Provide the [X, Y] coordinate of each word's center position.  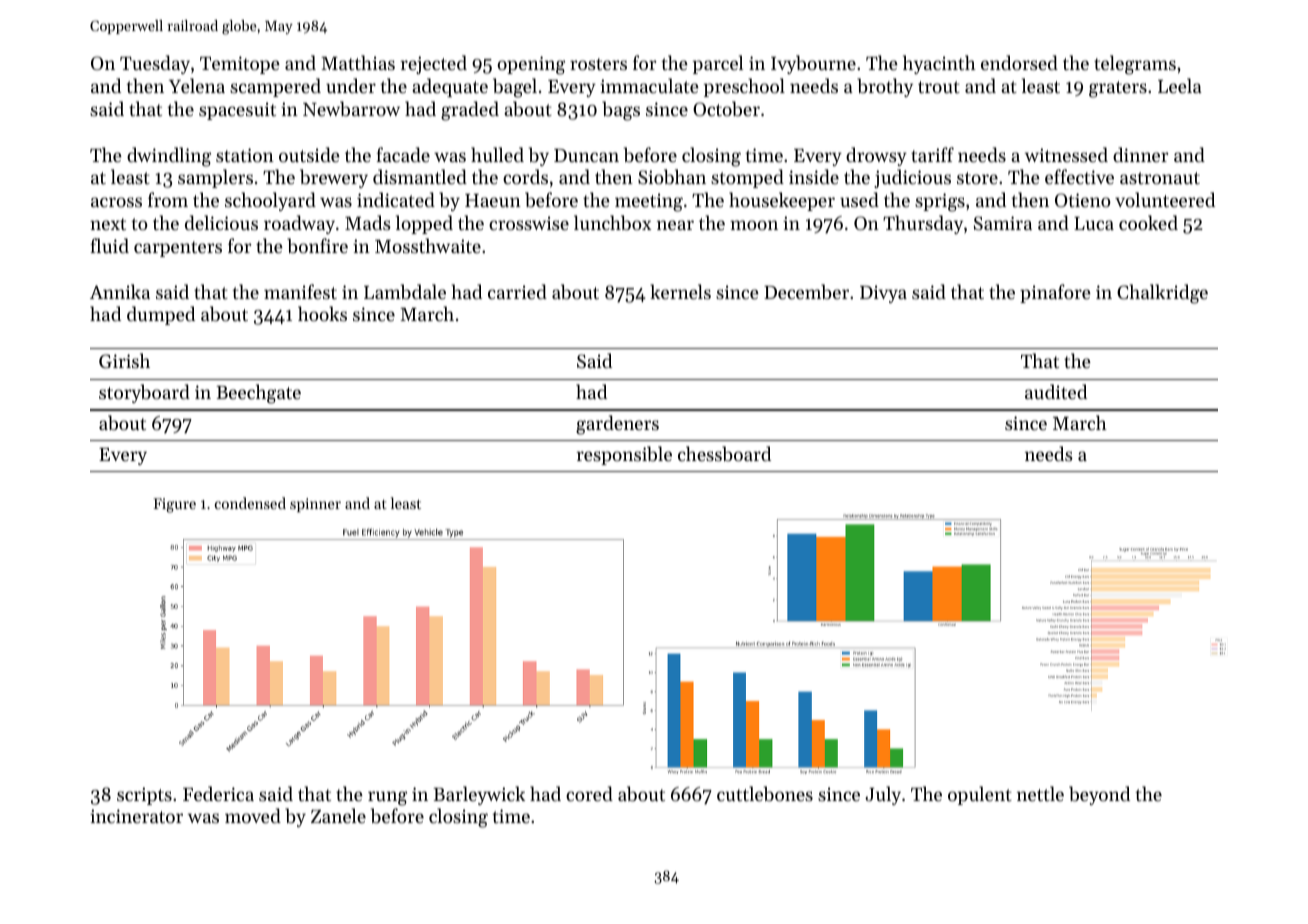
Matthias [358, 62]
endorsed [1019, 62]
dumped [161, 315]
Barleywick [479, 795]
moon [754, 225]
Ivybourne [813, 64]
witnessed [1066, 154]
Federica [218, 793]
